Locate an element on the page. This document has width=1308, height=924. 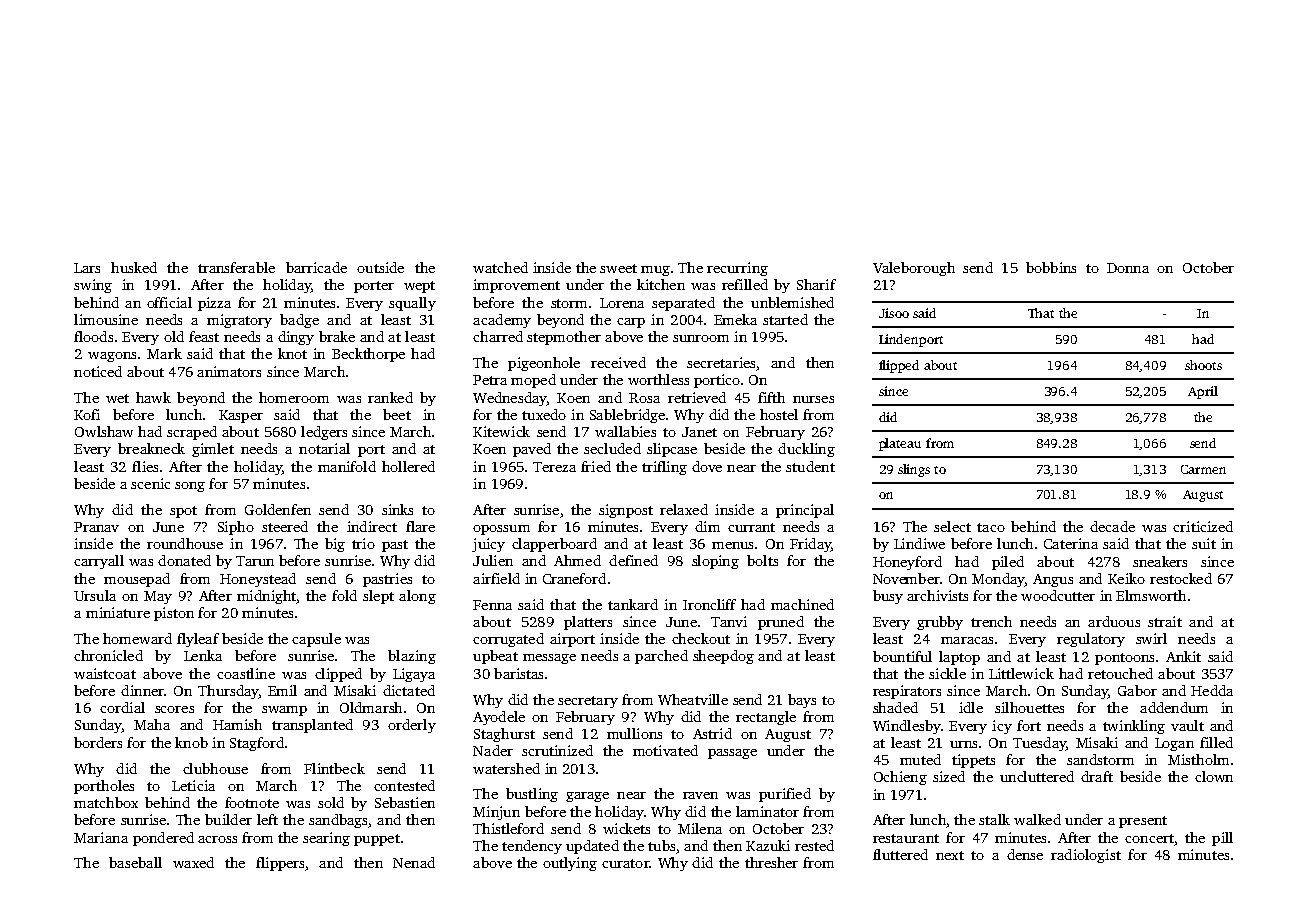
Kasper is located at coordinates (241, 416).
